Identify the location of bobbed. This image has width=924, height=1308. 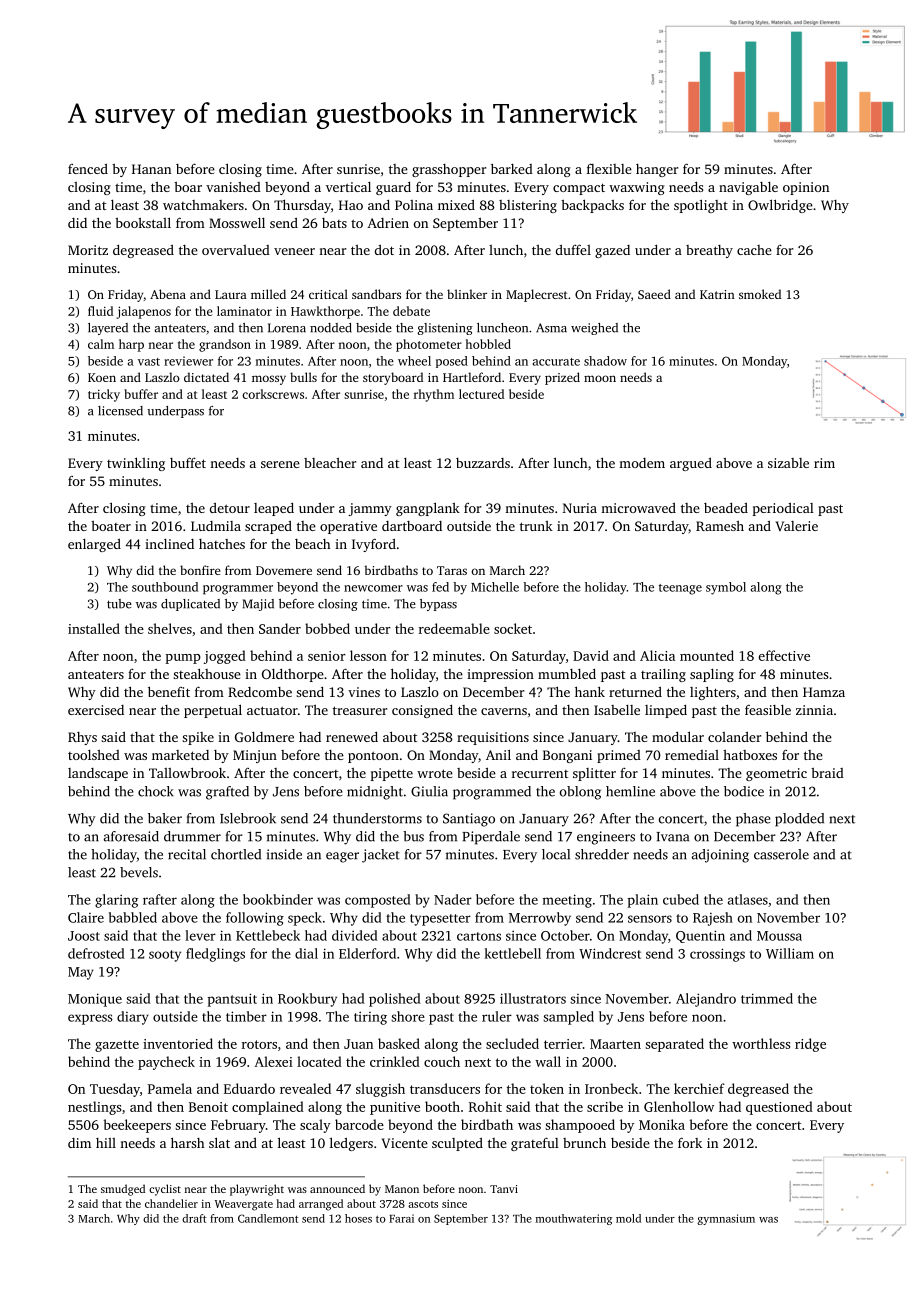
(327, 628).
